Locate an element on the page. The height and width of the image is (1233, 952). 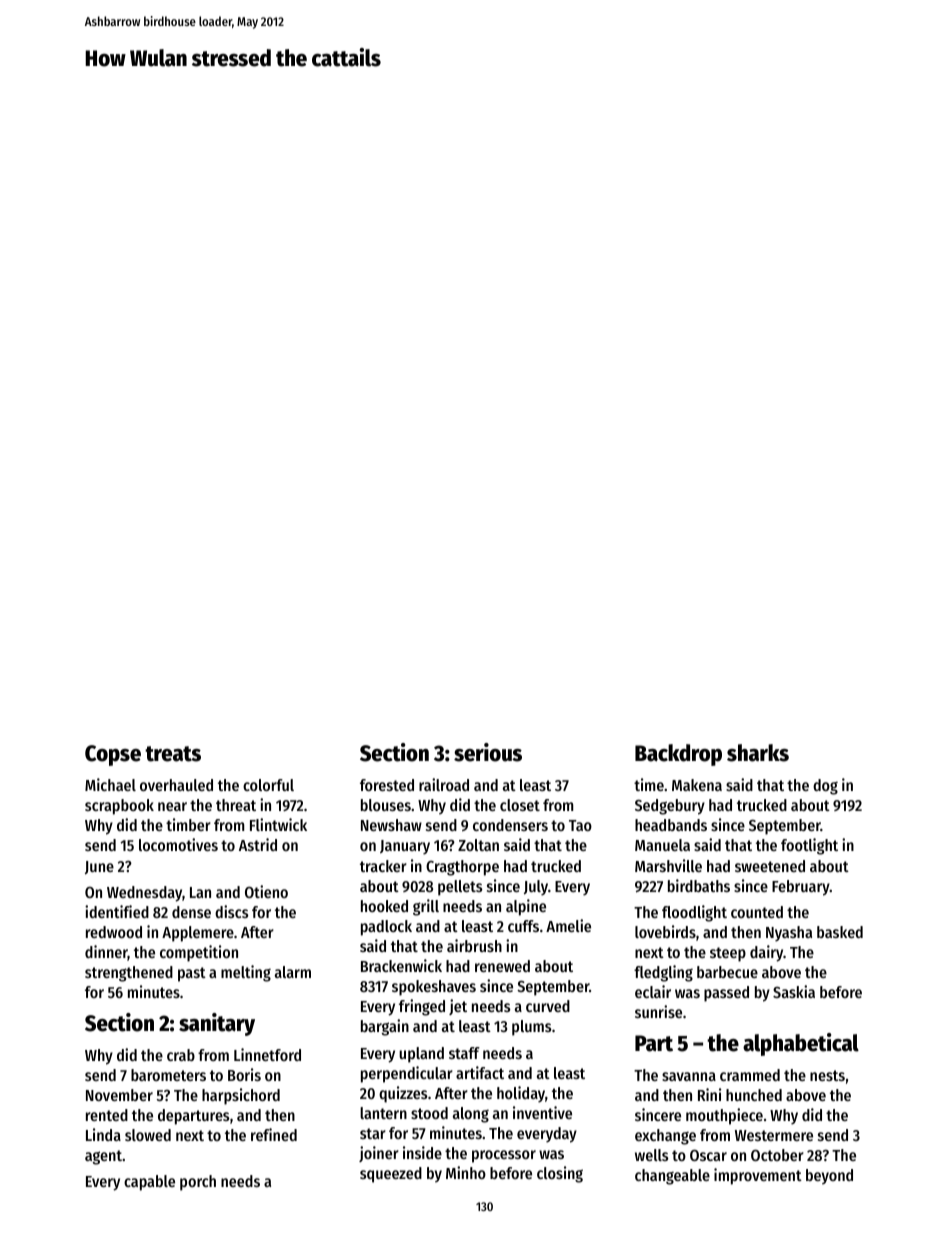
sweetened is located at coordinates (770, 866).
